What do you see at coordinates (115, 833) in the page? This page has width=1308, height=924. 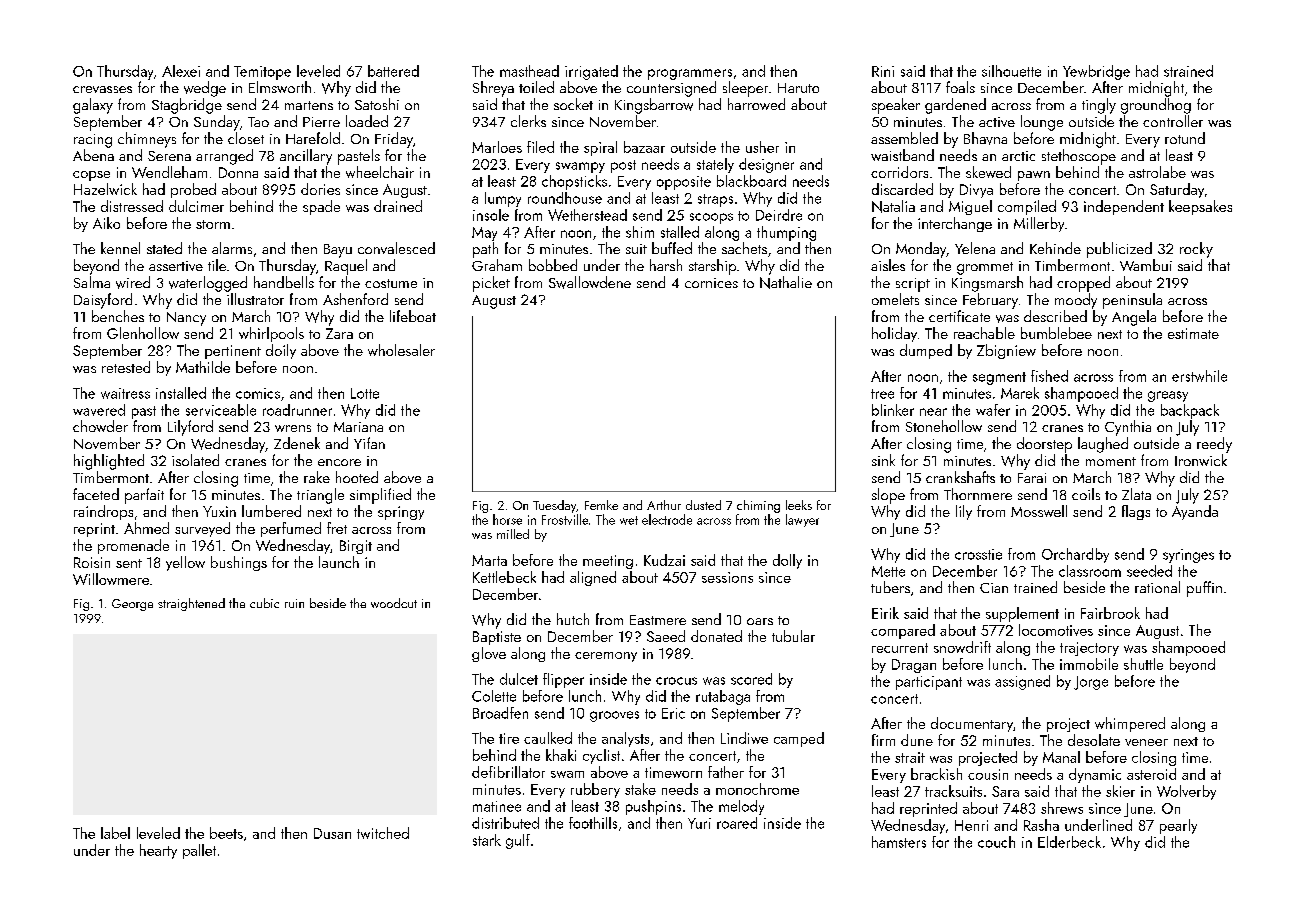 I see `label` at bounding box center [115, 833].
